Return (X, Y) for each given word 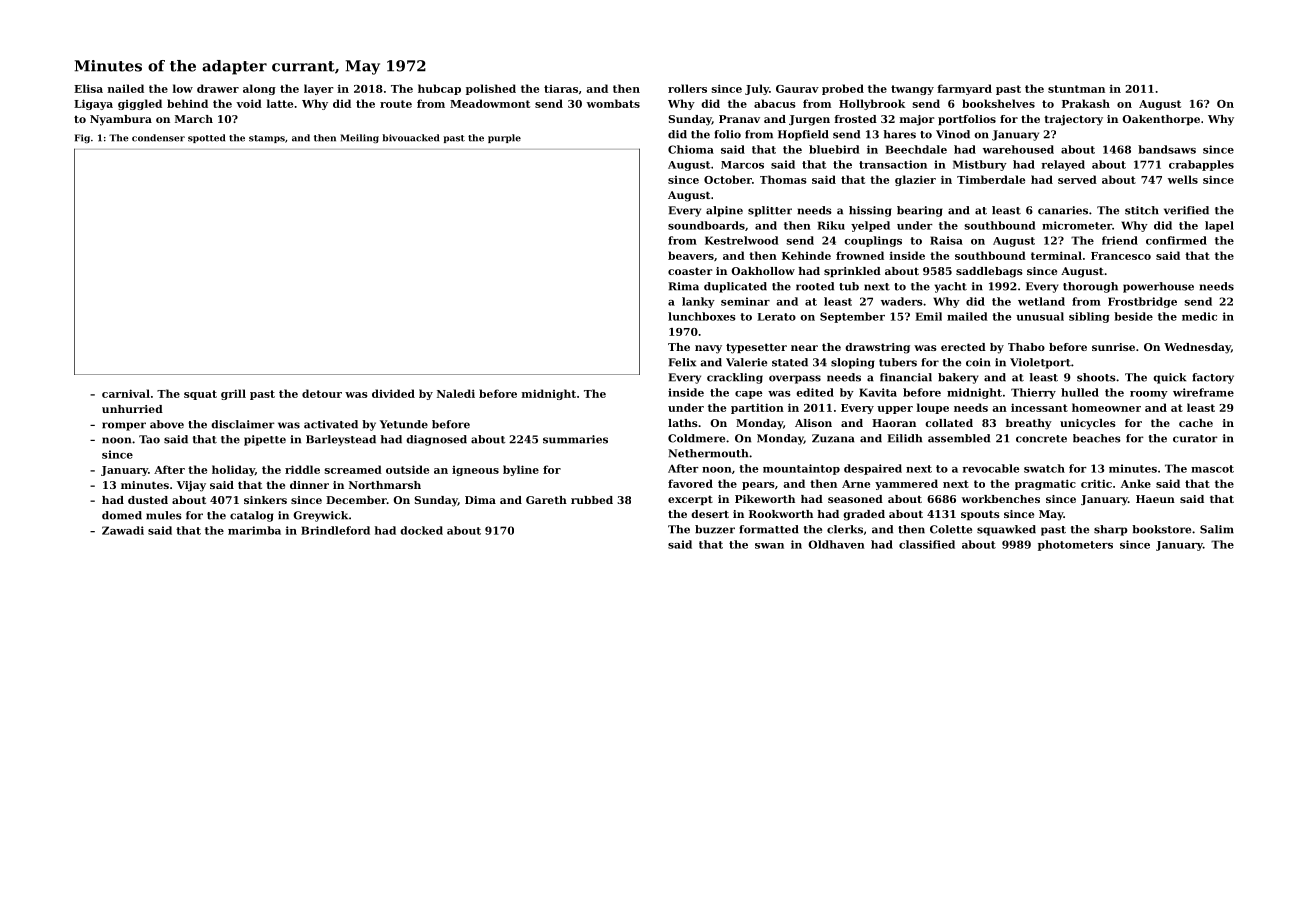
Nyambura (121, 120)
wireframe (1203, 392)
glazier (915, 180)
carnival (126, 393)
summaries (575, 439)
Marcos (742, 165)
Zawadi (123, 530)
